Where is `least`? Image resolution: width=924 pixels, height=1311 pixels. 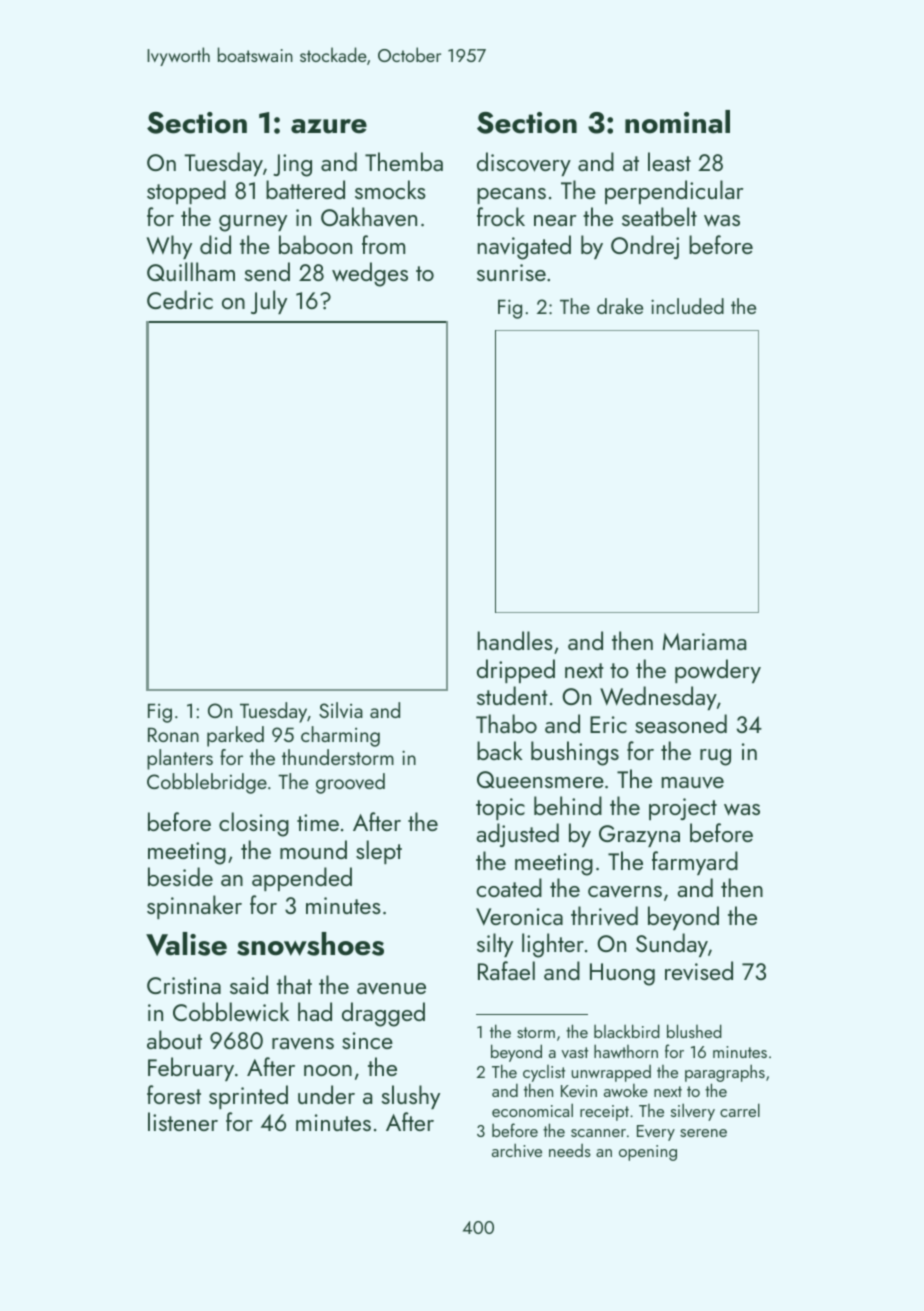
least is located at coordinates (669, 161).
